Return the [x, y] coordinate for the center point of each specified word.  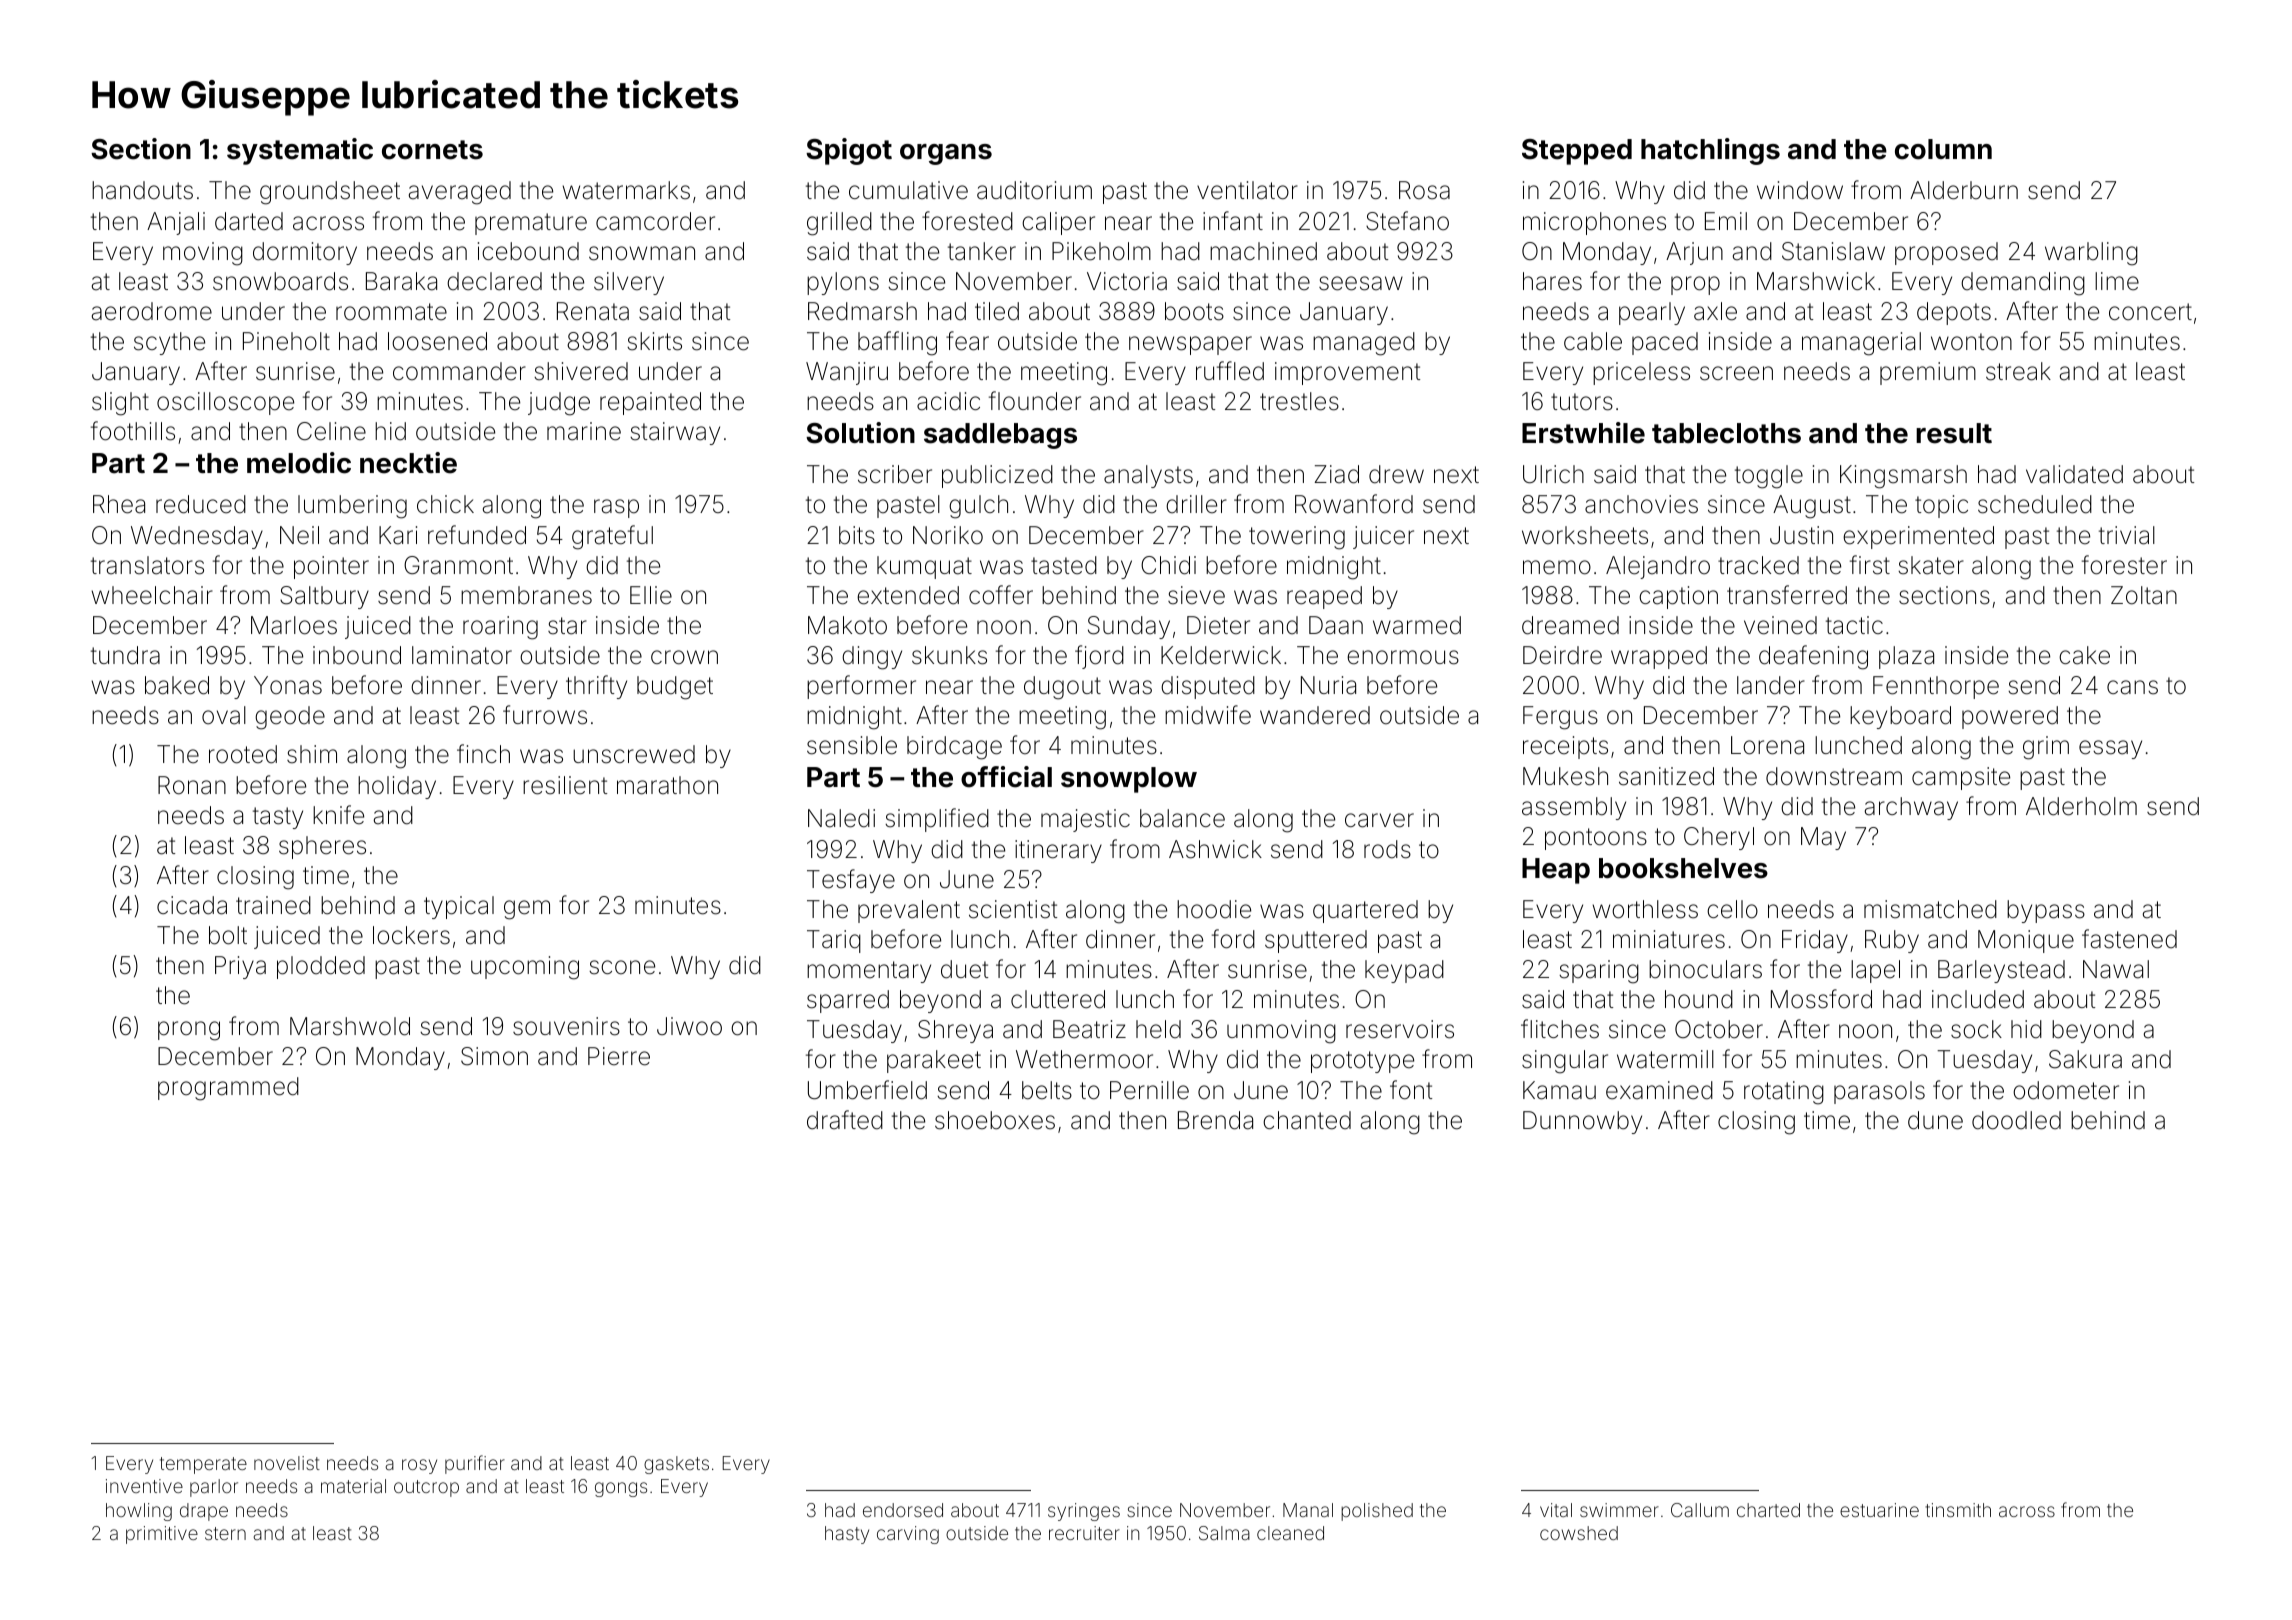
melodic [299, 463]
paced [1665, 343]
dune [1935, 1120]
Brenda [1215, 1120]
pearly [1652, 313]
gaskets [676, 1465]
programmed [228, 1089]
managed [1364, 344]
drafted [845, 1120]
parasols [1879, 1092]
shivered [581, 371]
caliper [1058, 223]
